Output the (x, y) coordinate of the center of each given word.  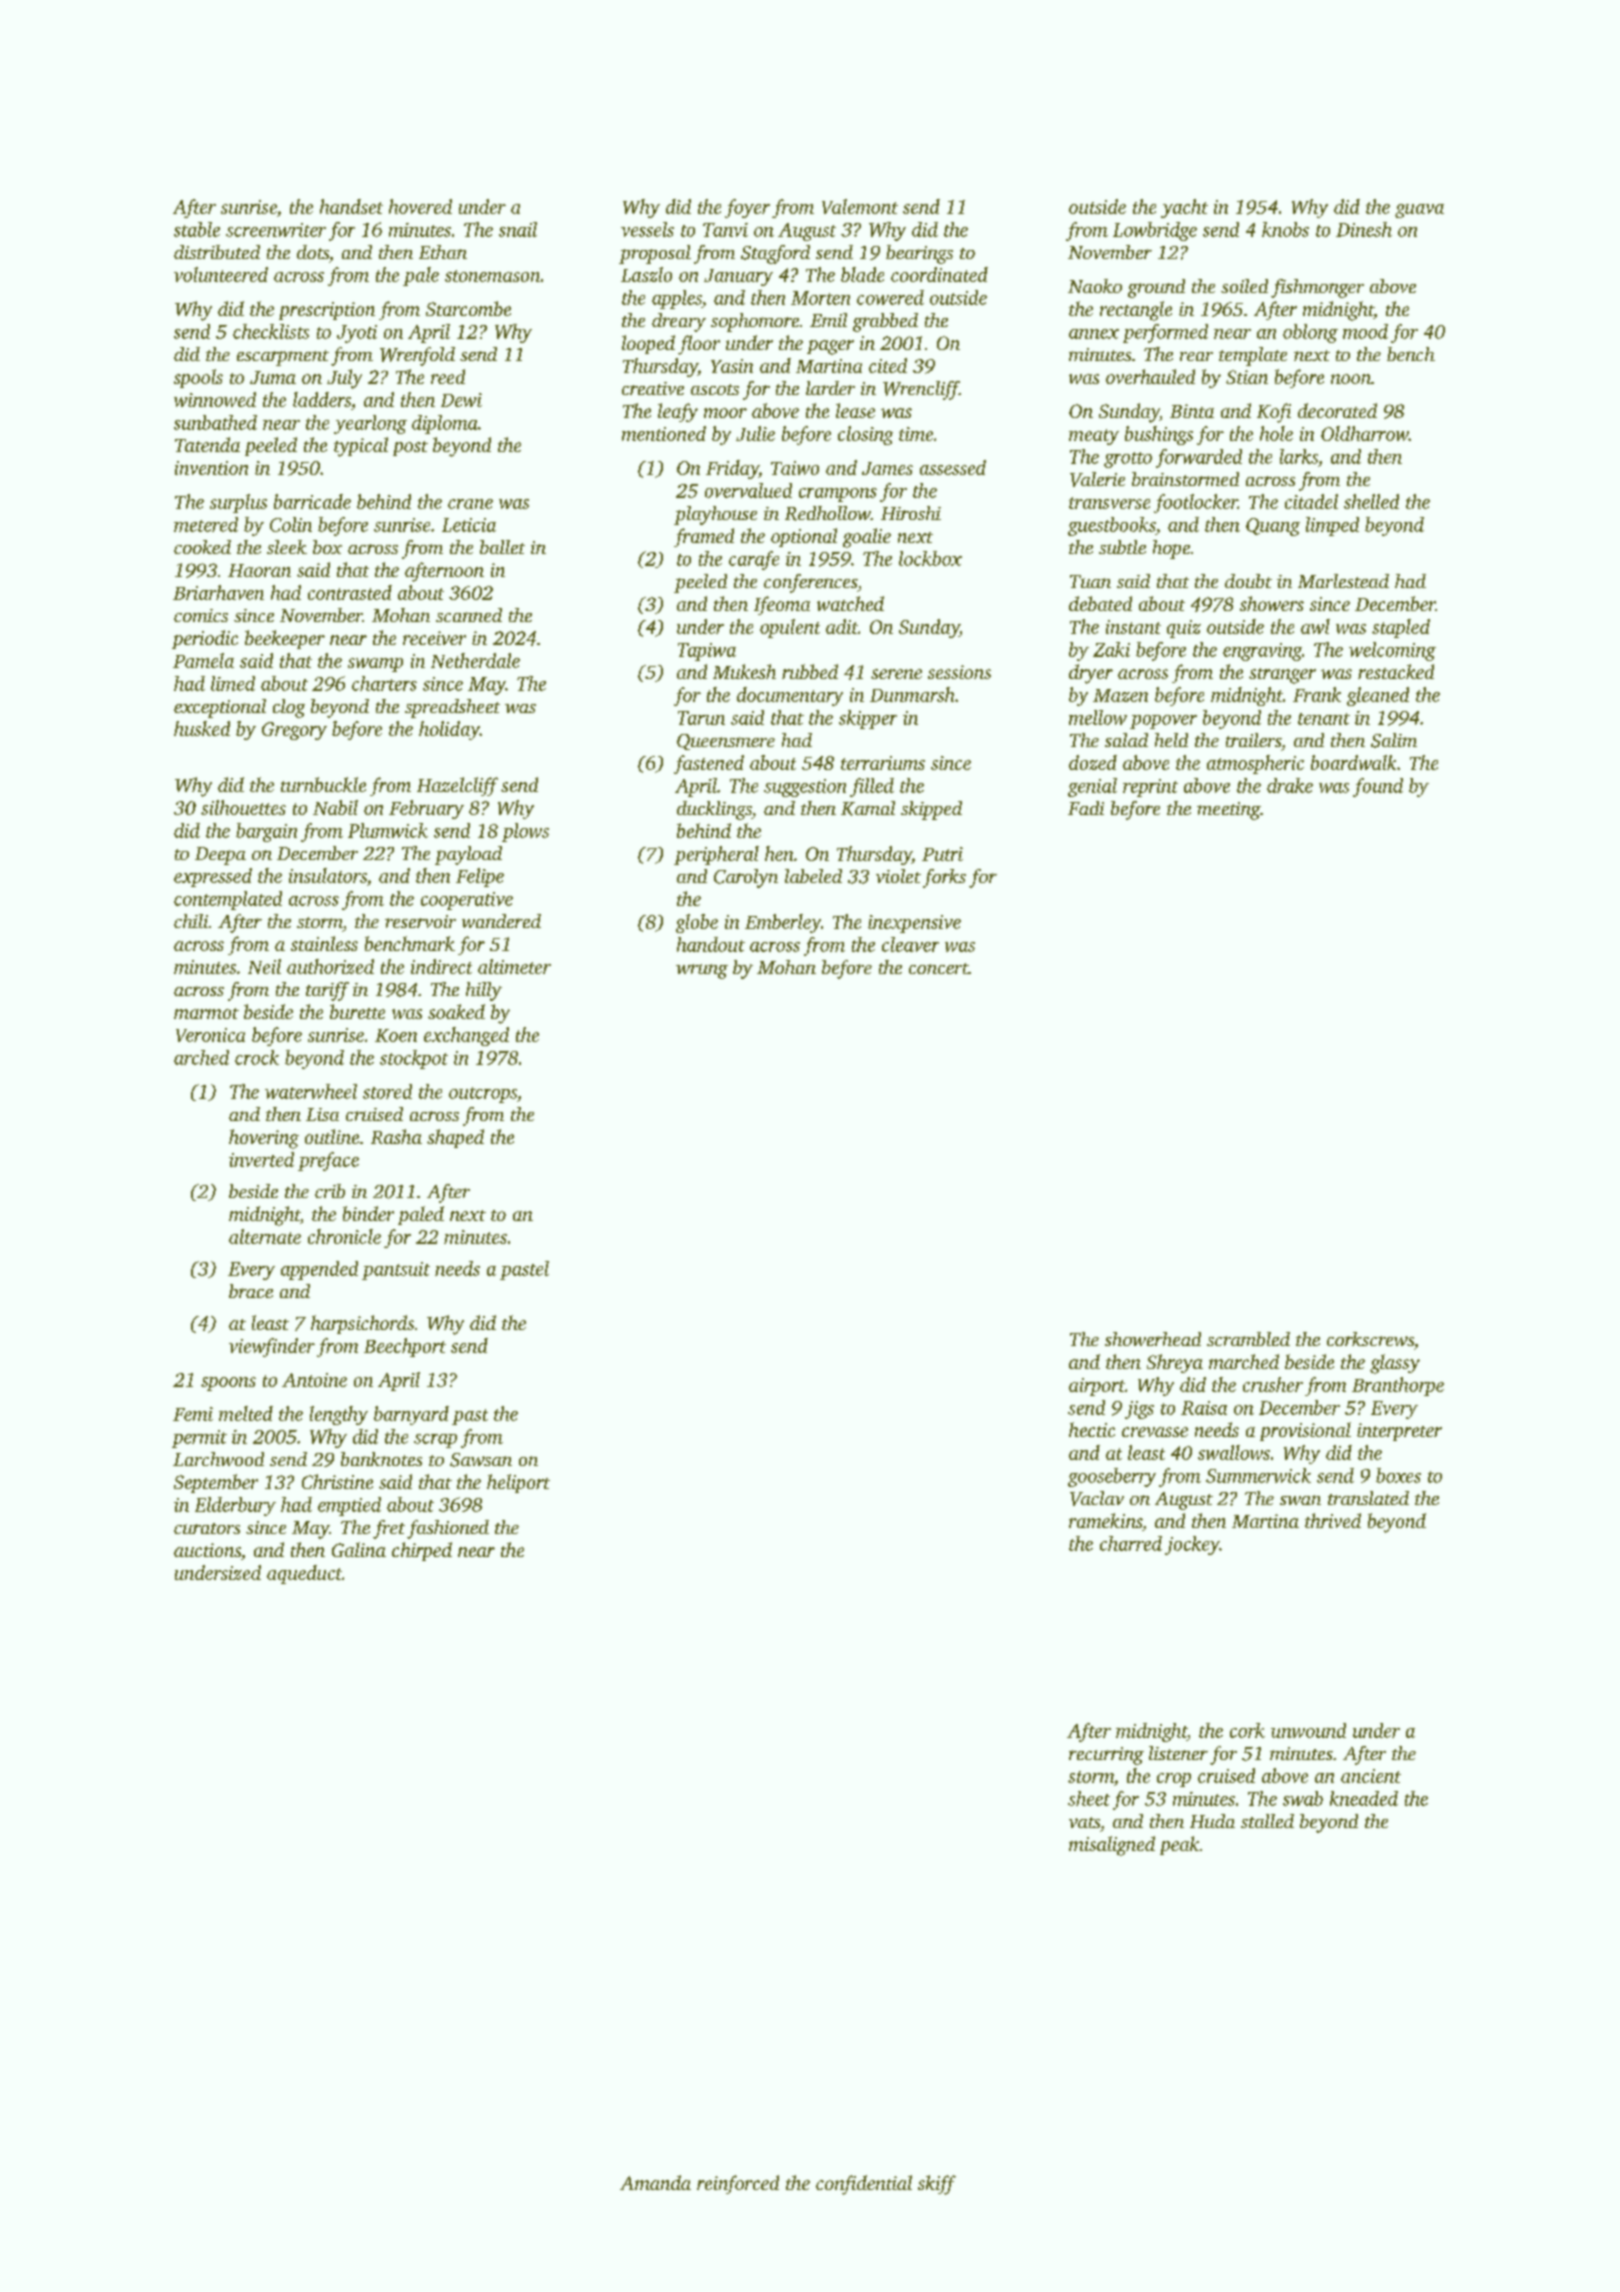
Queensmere (726, 742)
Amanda (655, 2182)
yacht (1184, 208)
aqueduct (304, 1574)
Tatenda (207, 444)
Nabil (335, 807)
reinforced (738, 2184)
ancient (1371, 1776)
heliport (518, 1483)
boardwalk (1353, 762)
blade (862, 274)
